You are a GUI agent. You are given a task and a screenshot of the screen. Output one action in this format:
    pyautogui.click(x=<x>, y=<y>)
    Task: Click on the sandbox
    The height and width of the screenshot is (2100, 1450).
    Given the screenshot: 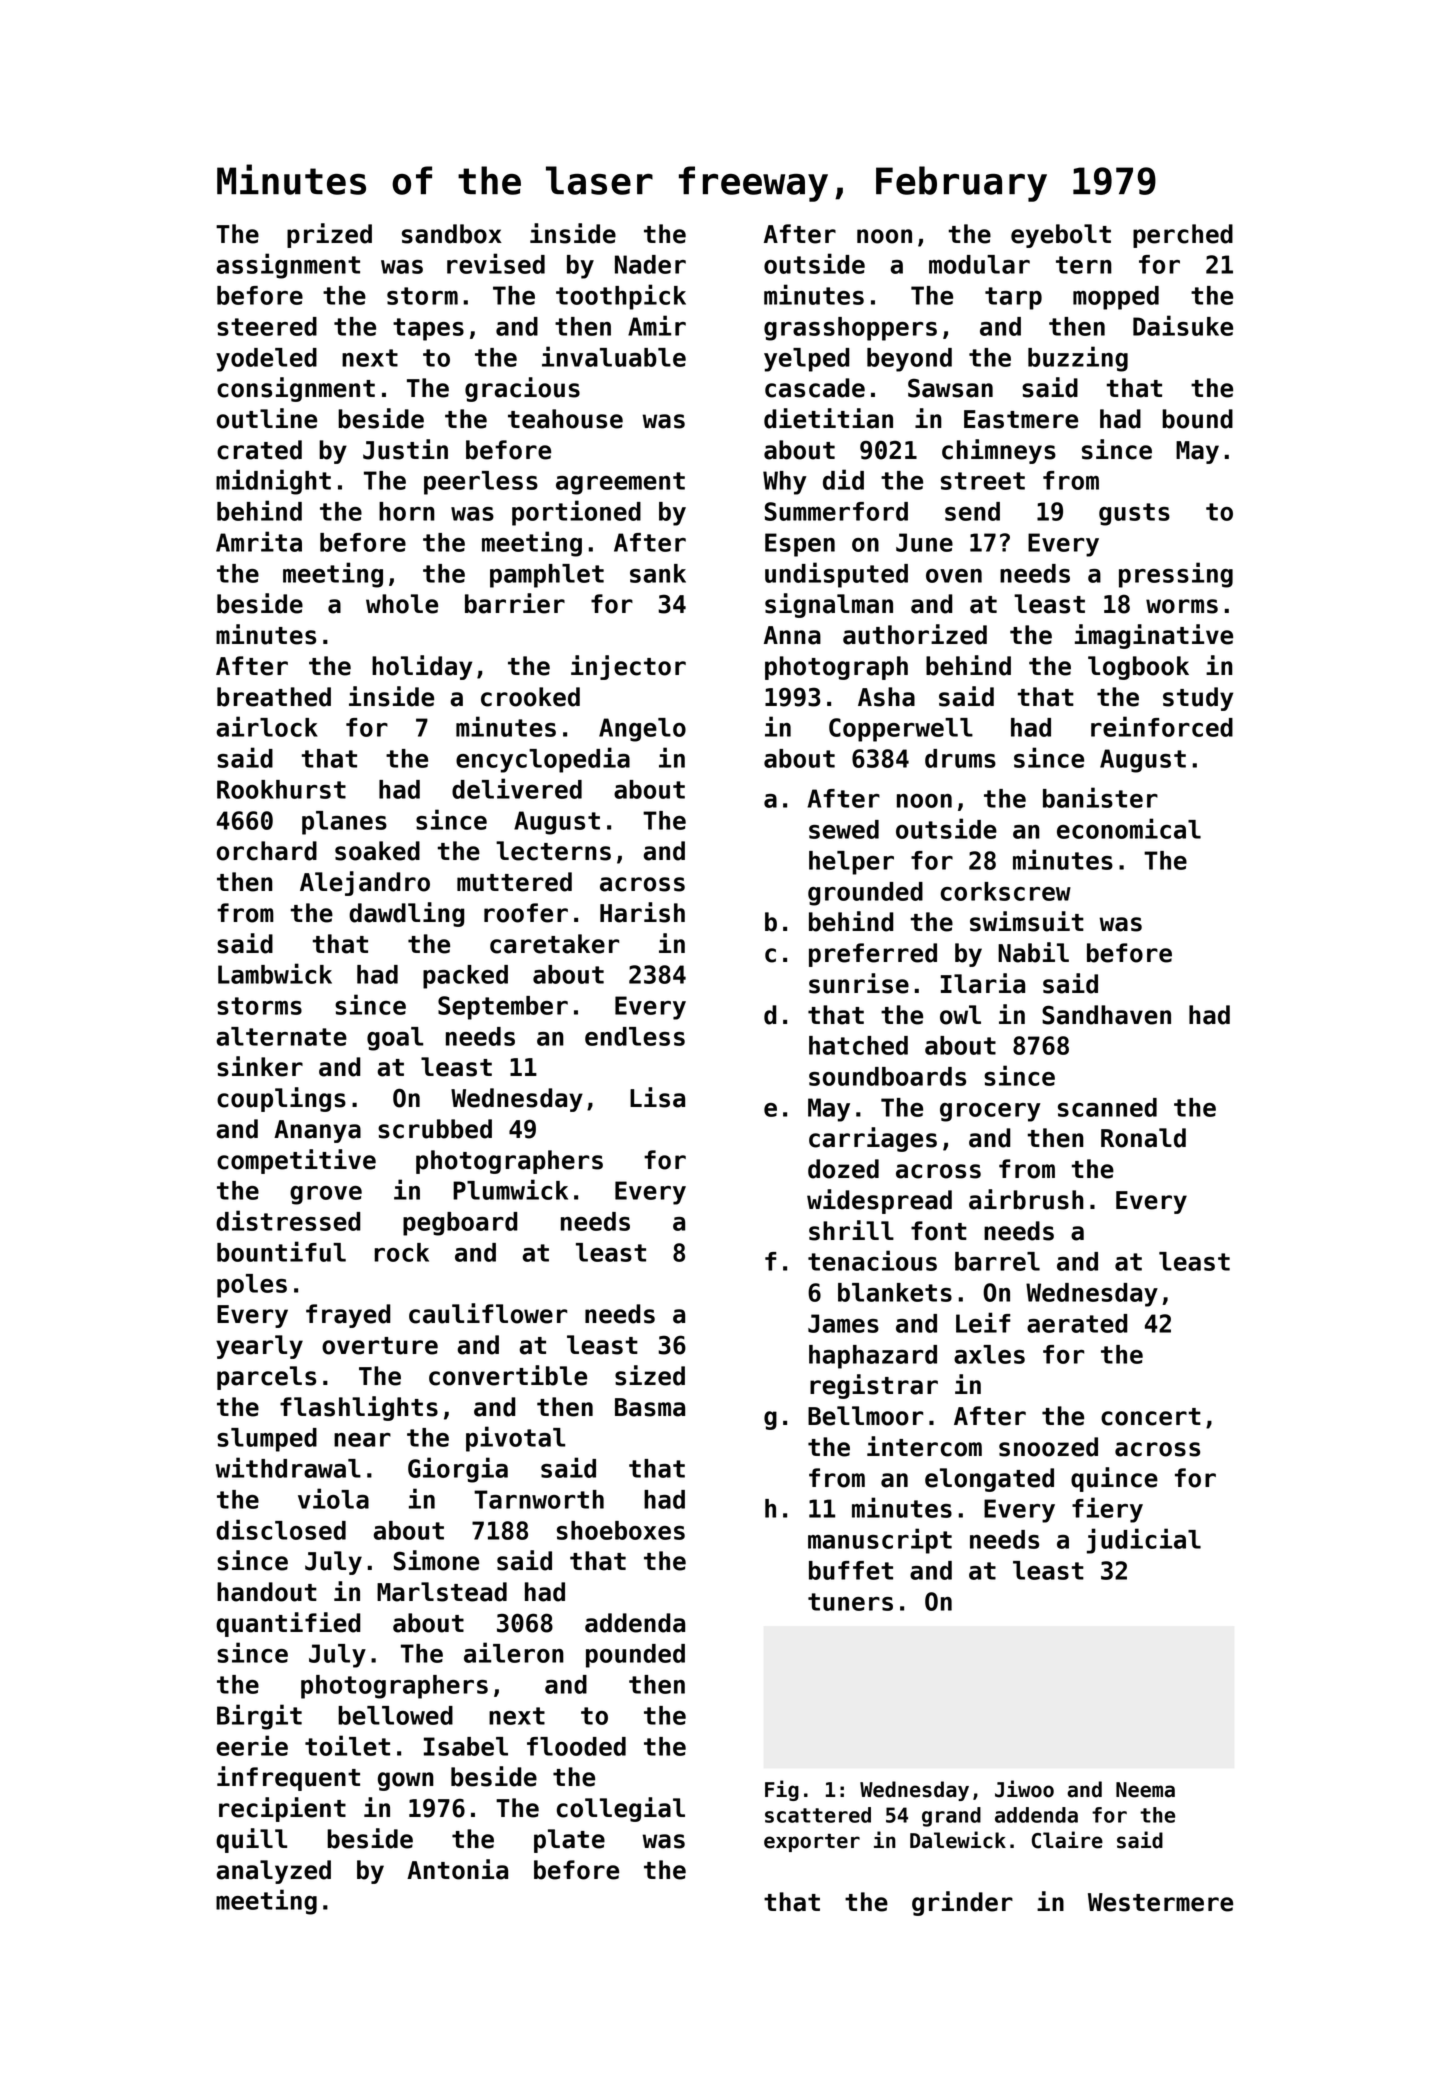 What is the action you would take?
    pyautogui.click(x=452, y=234)
